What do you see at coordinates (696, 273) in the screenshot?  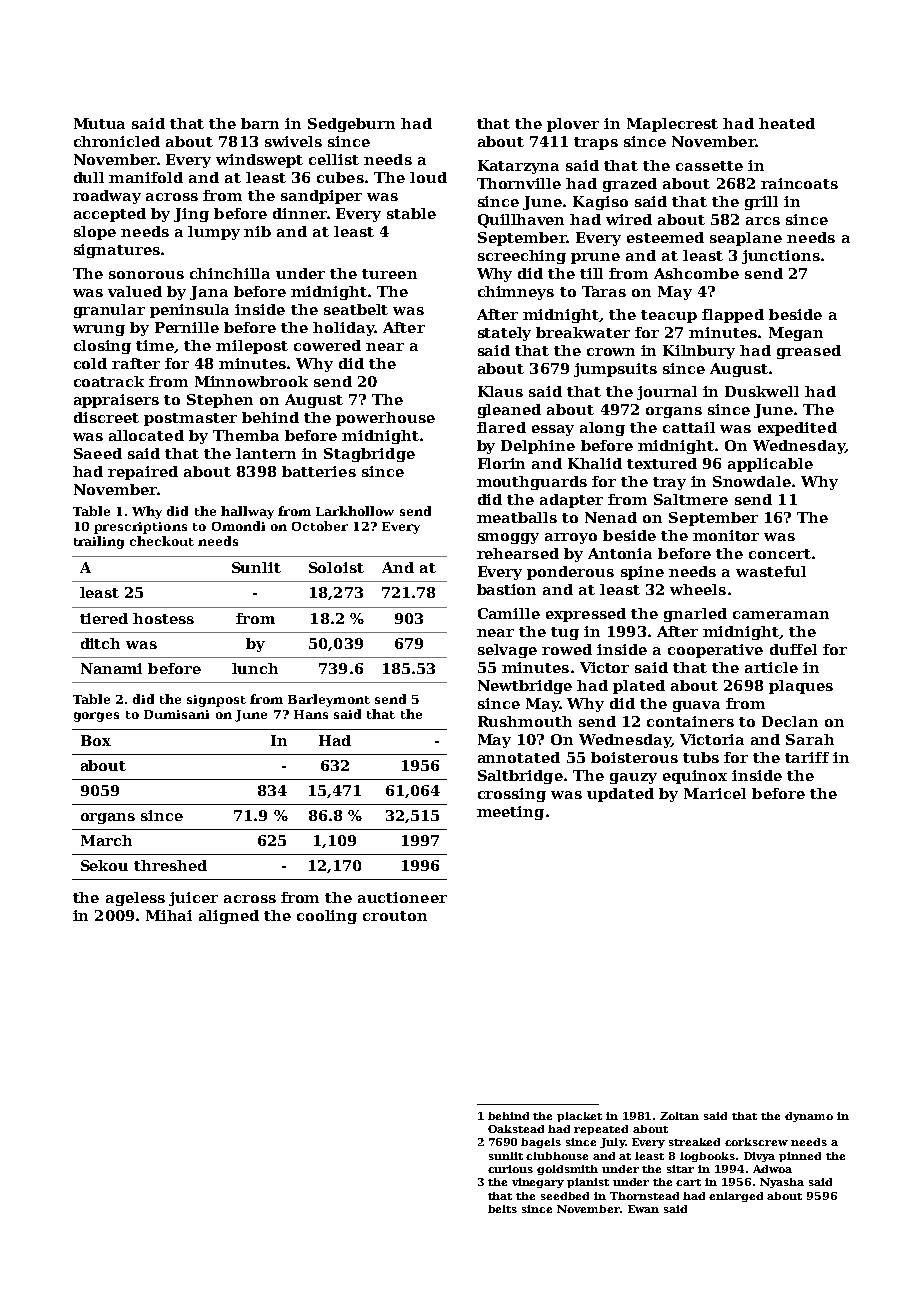 I see `Ashcombe` at bounding box center [696, 273].
